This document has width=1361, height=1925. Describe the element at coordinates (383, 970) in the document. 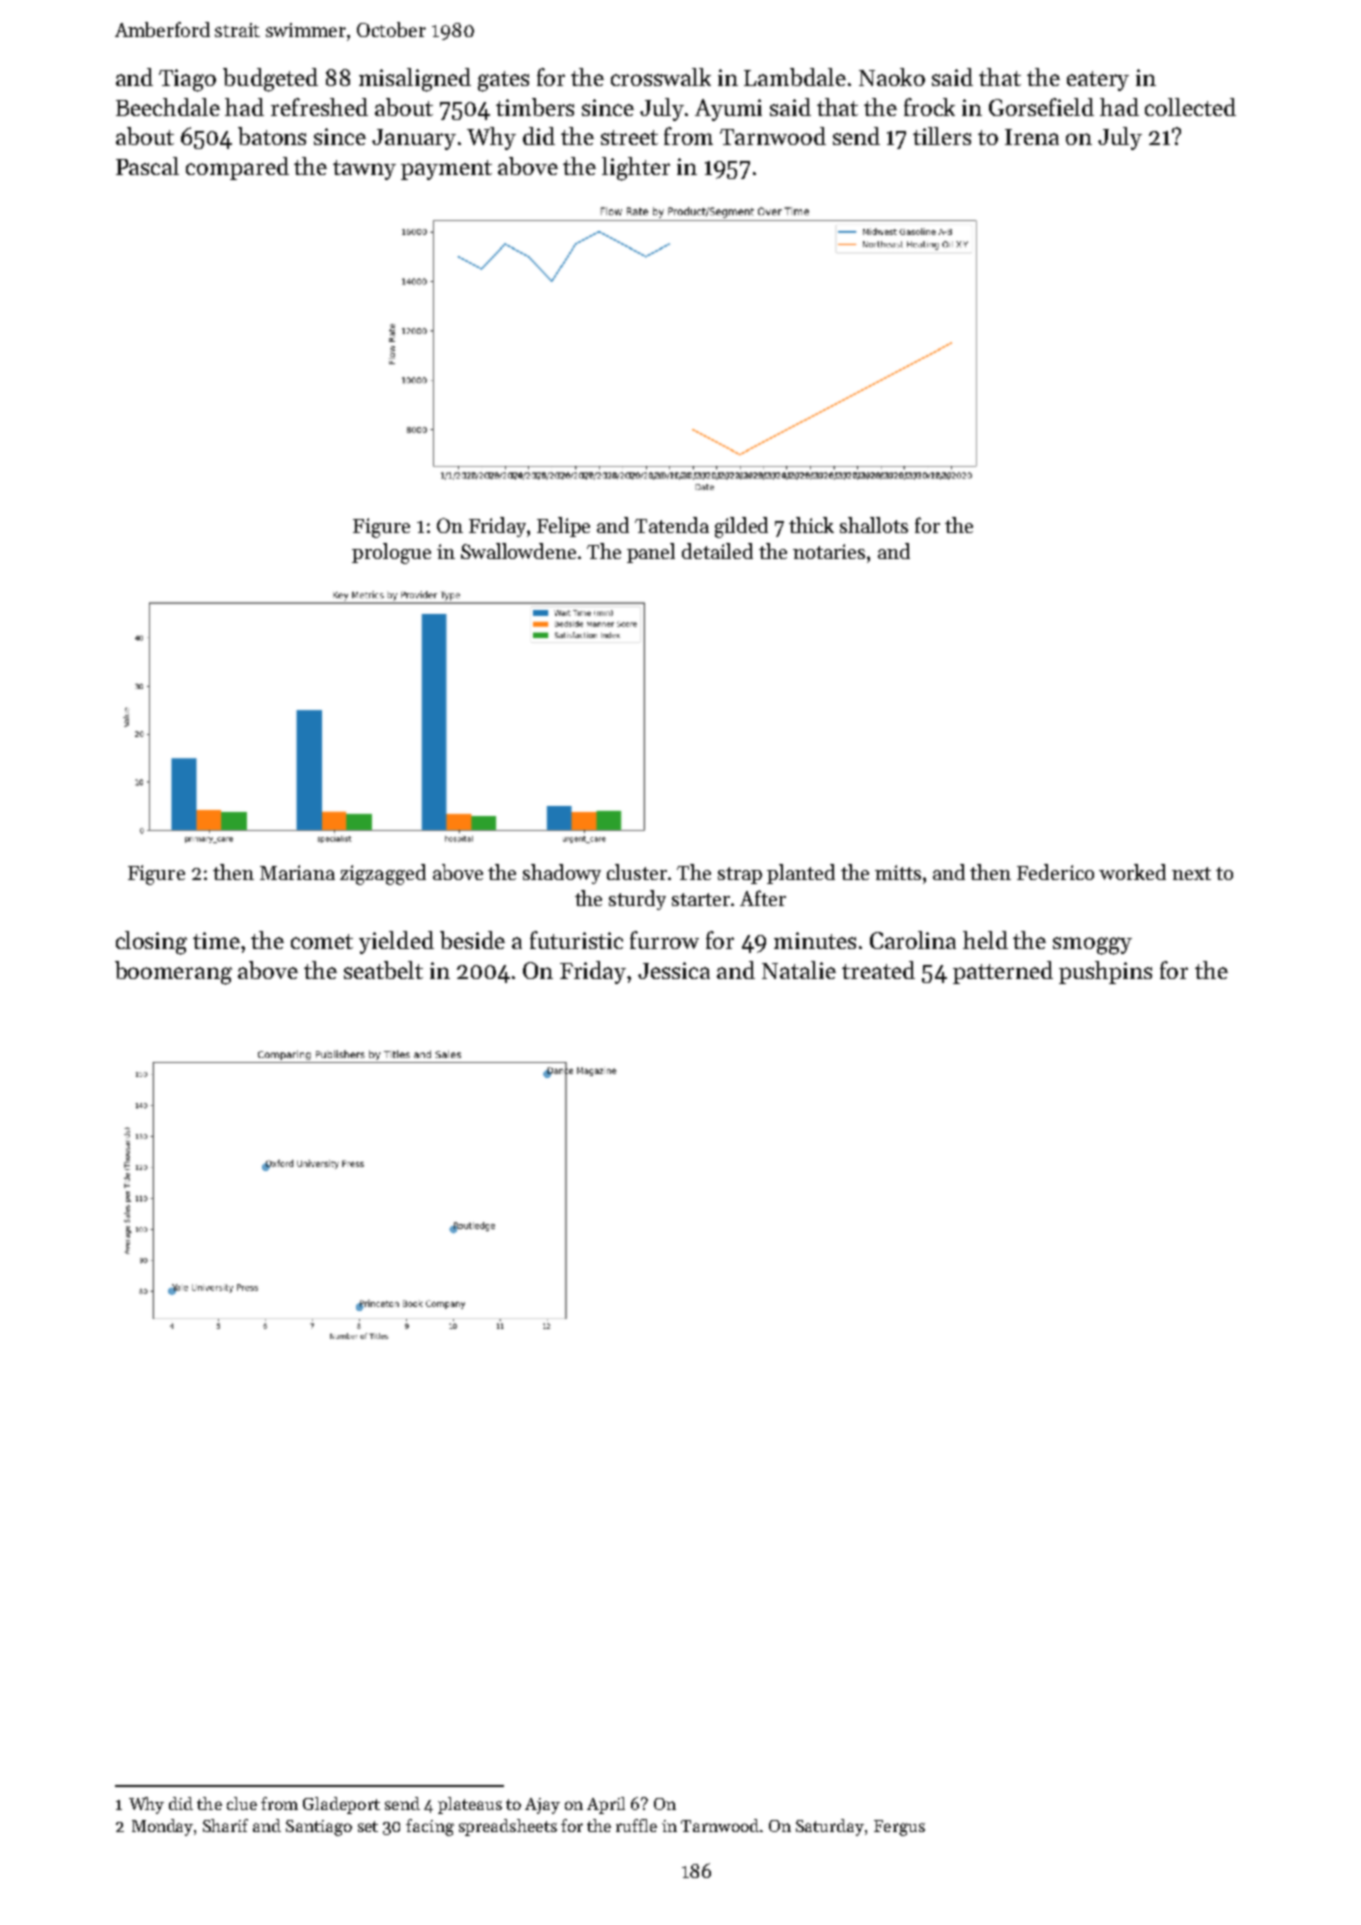

I see `seatbelt` at that location.
